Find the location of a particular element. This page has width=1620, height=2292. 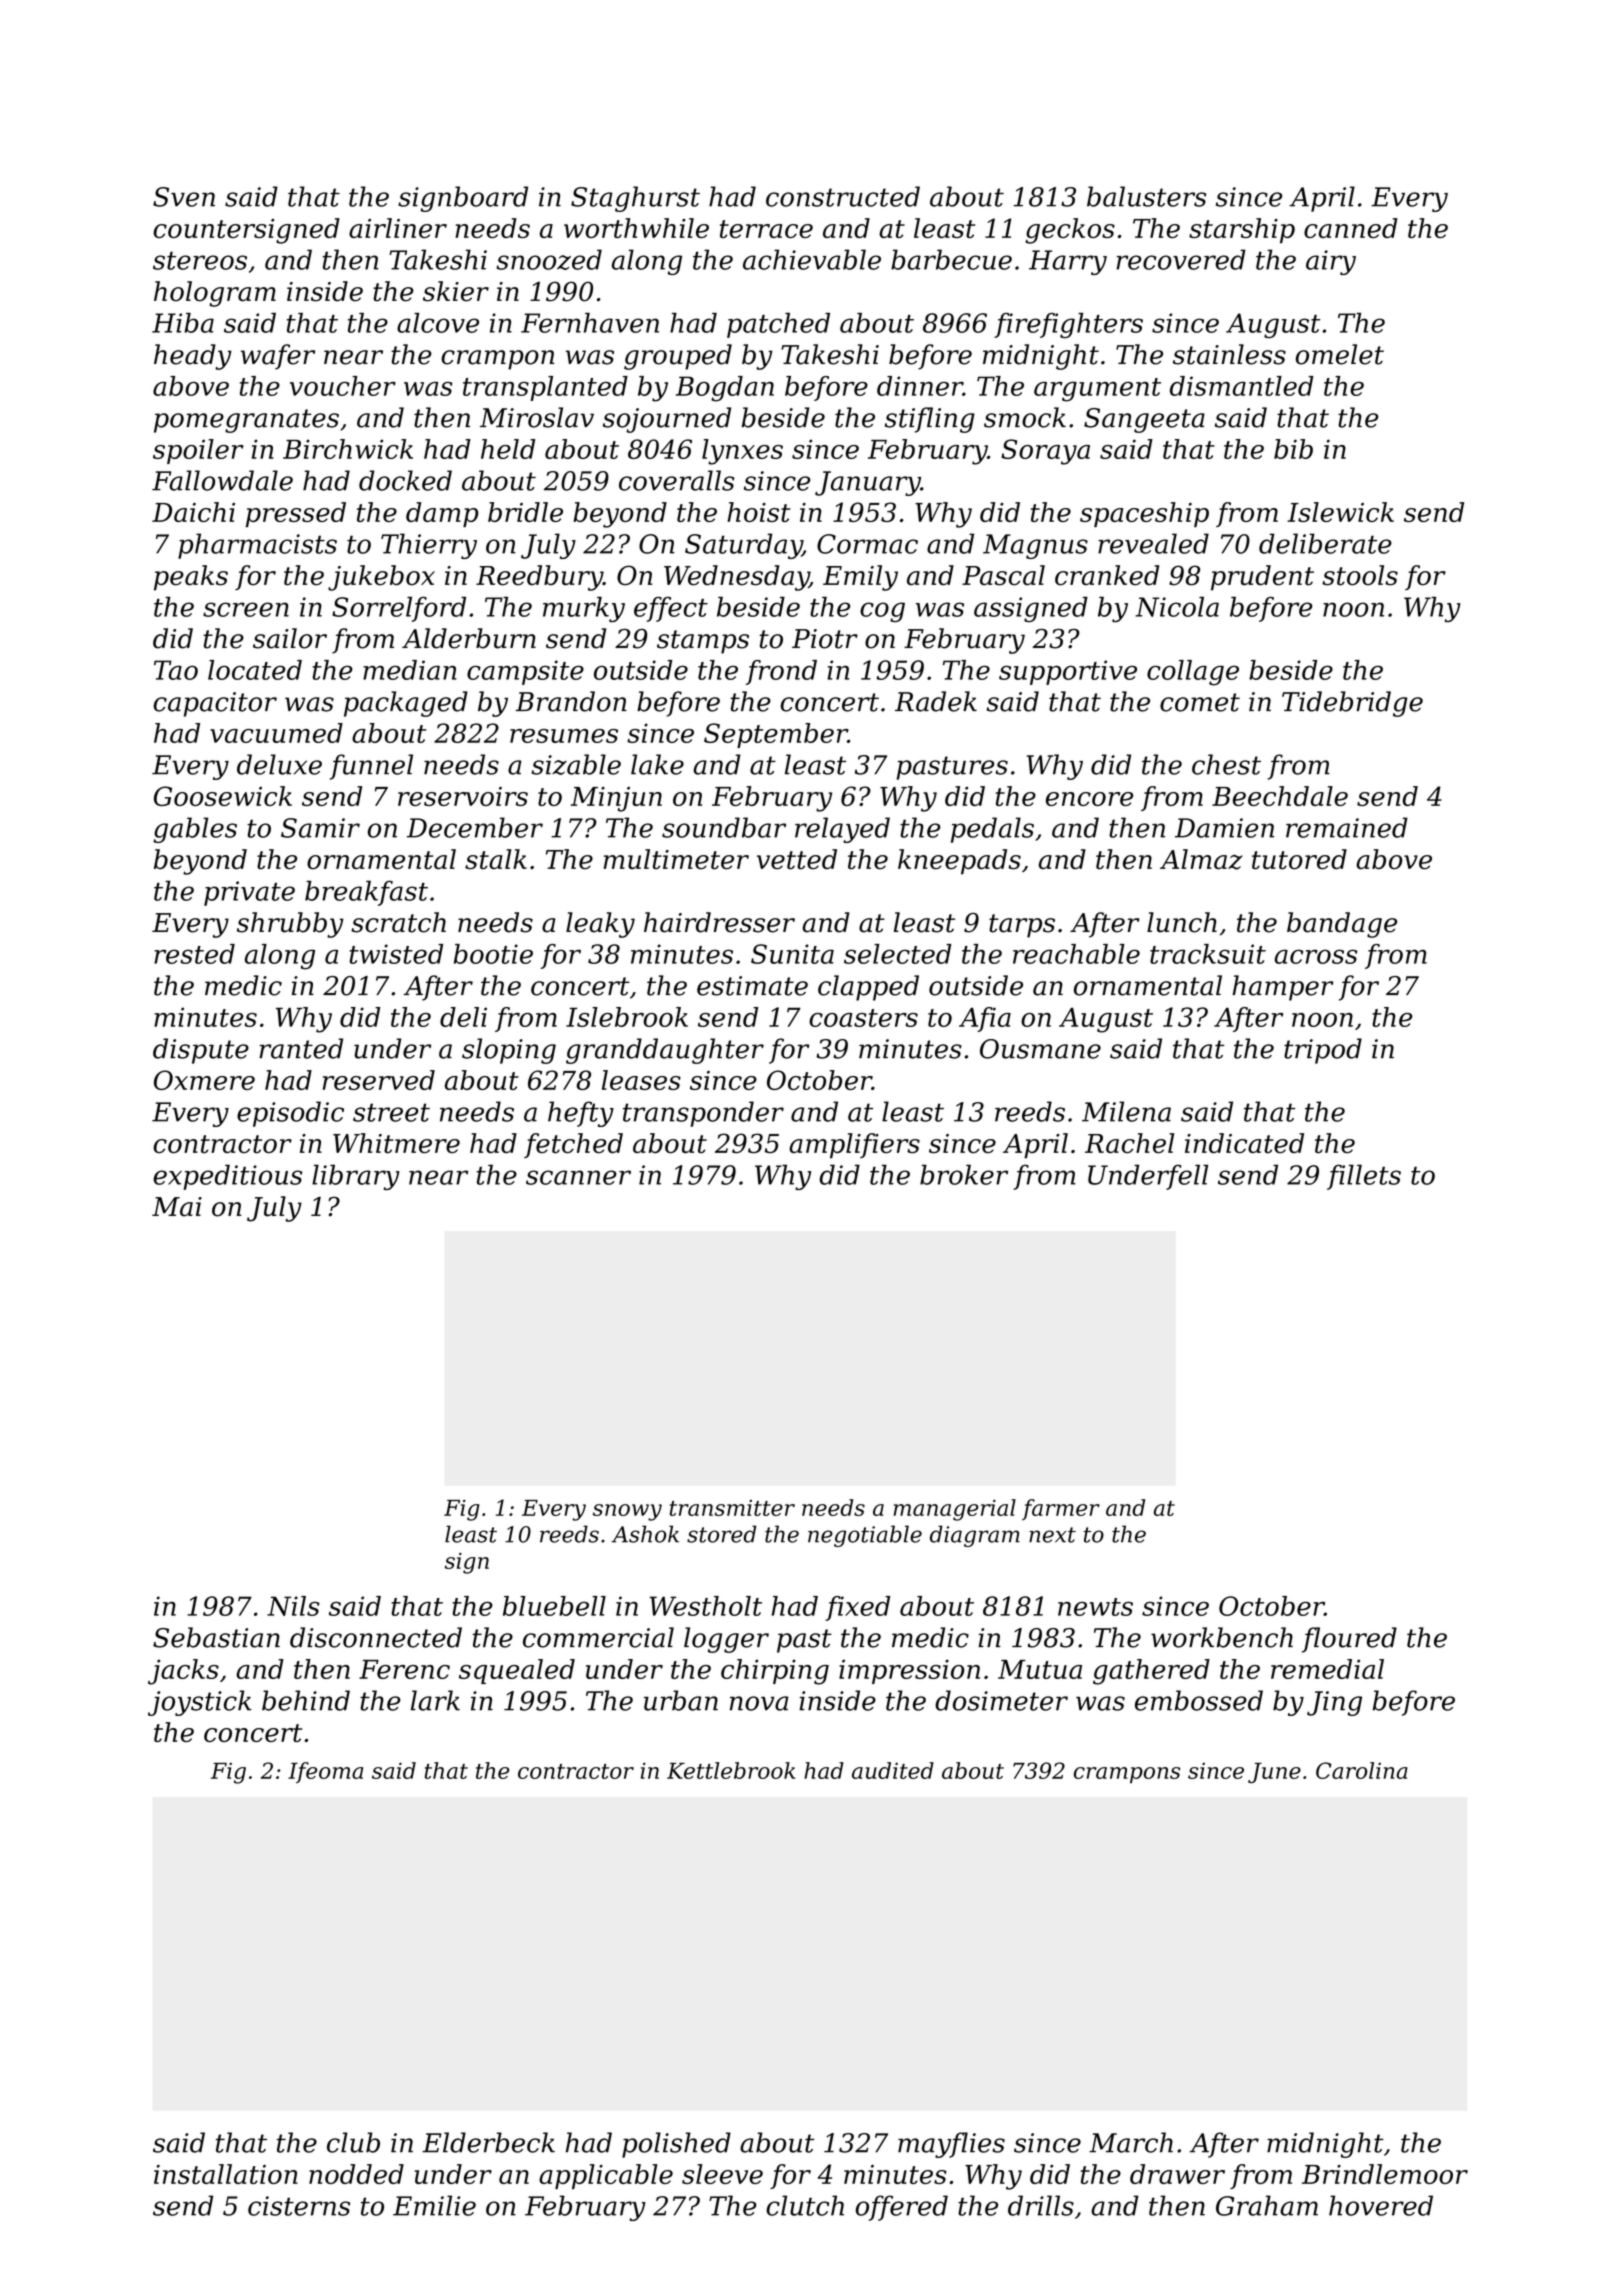

drills is located at coordinates (1041, 2205).
